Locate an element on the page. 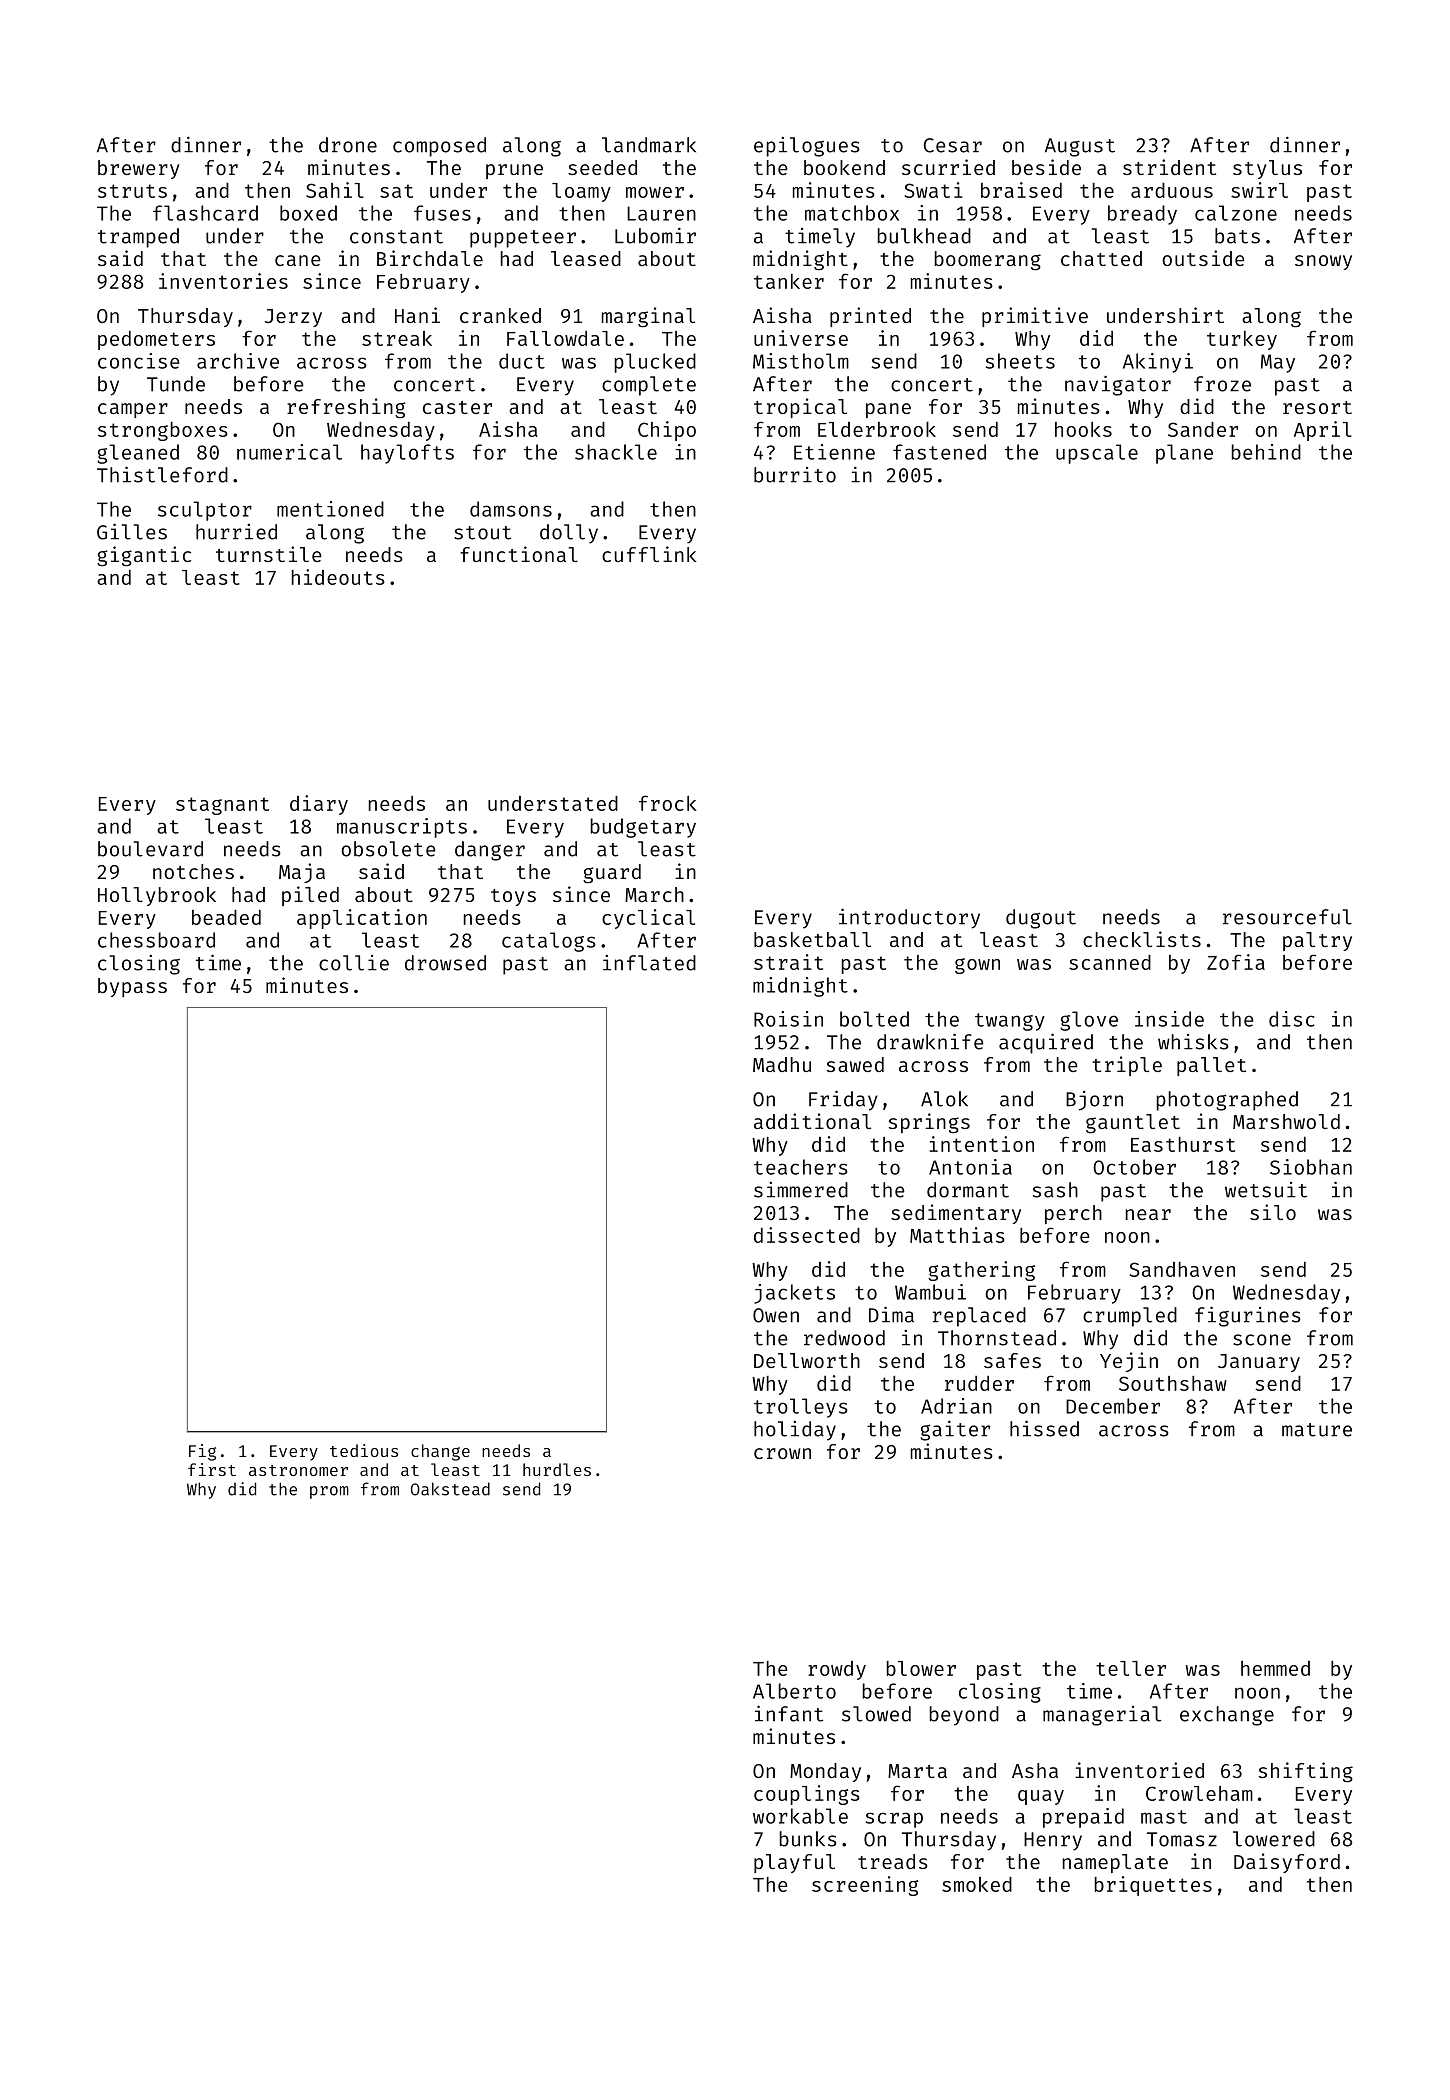 Image resolution: width=1450 pixels, height=2100 pixels. August is located at coordinates (1080, 147).
